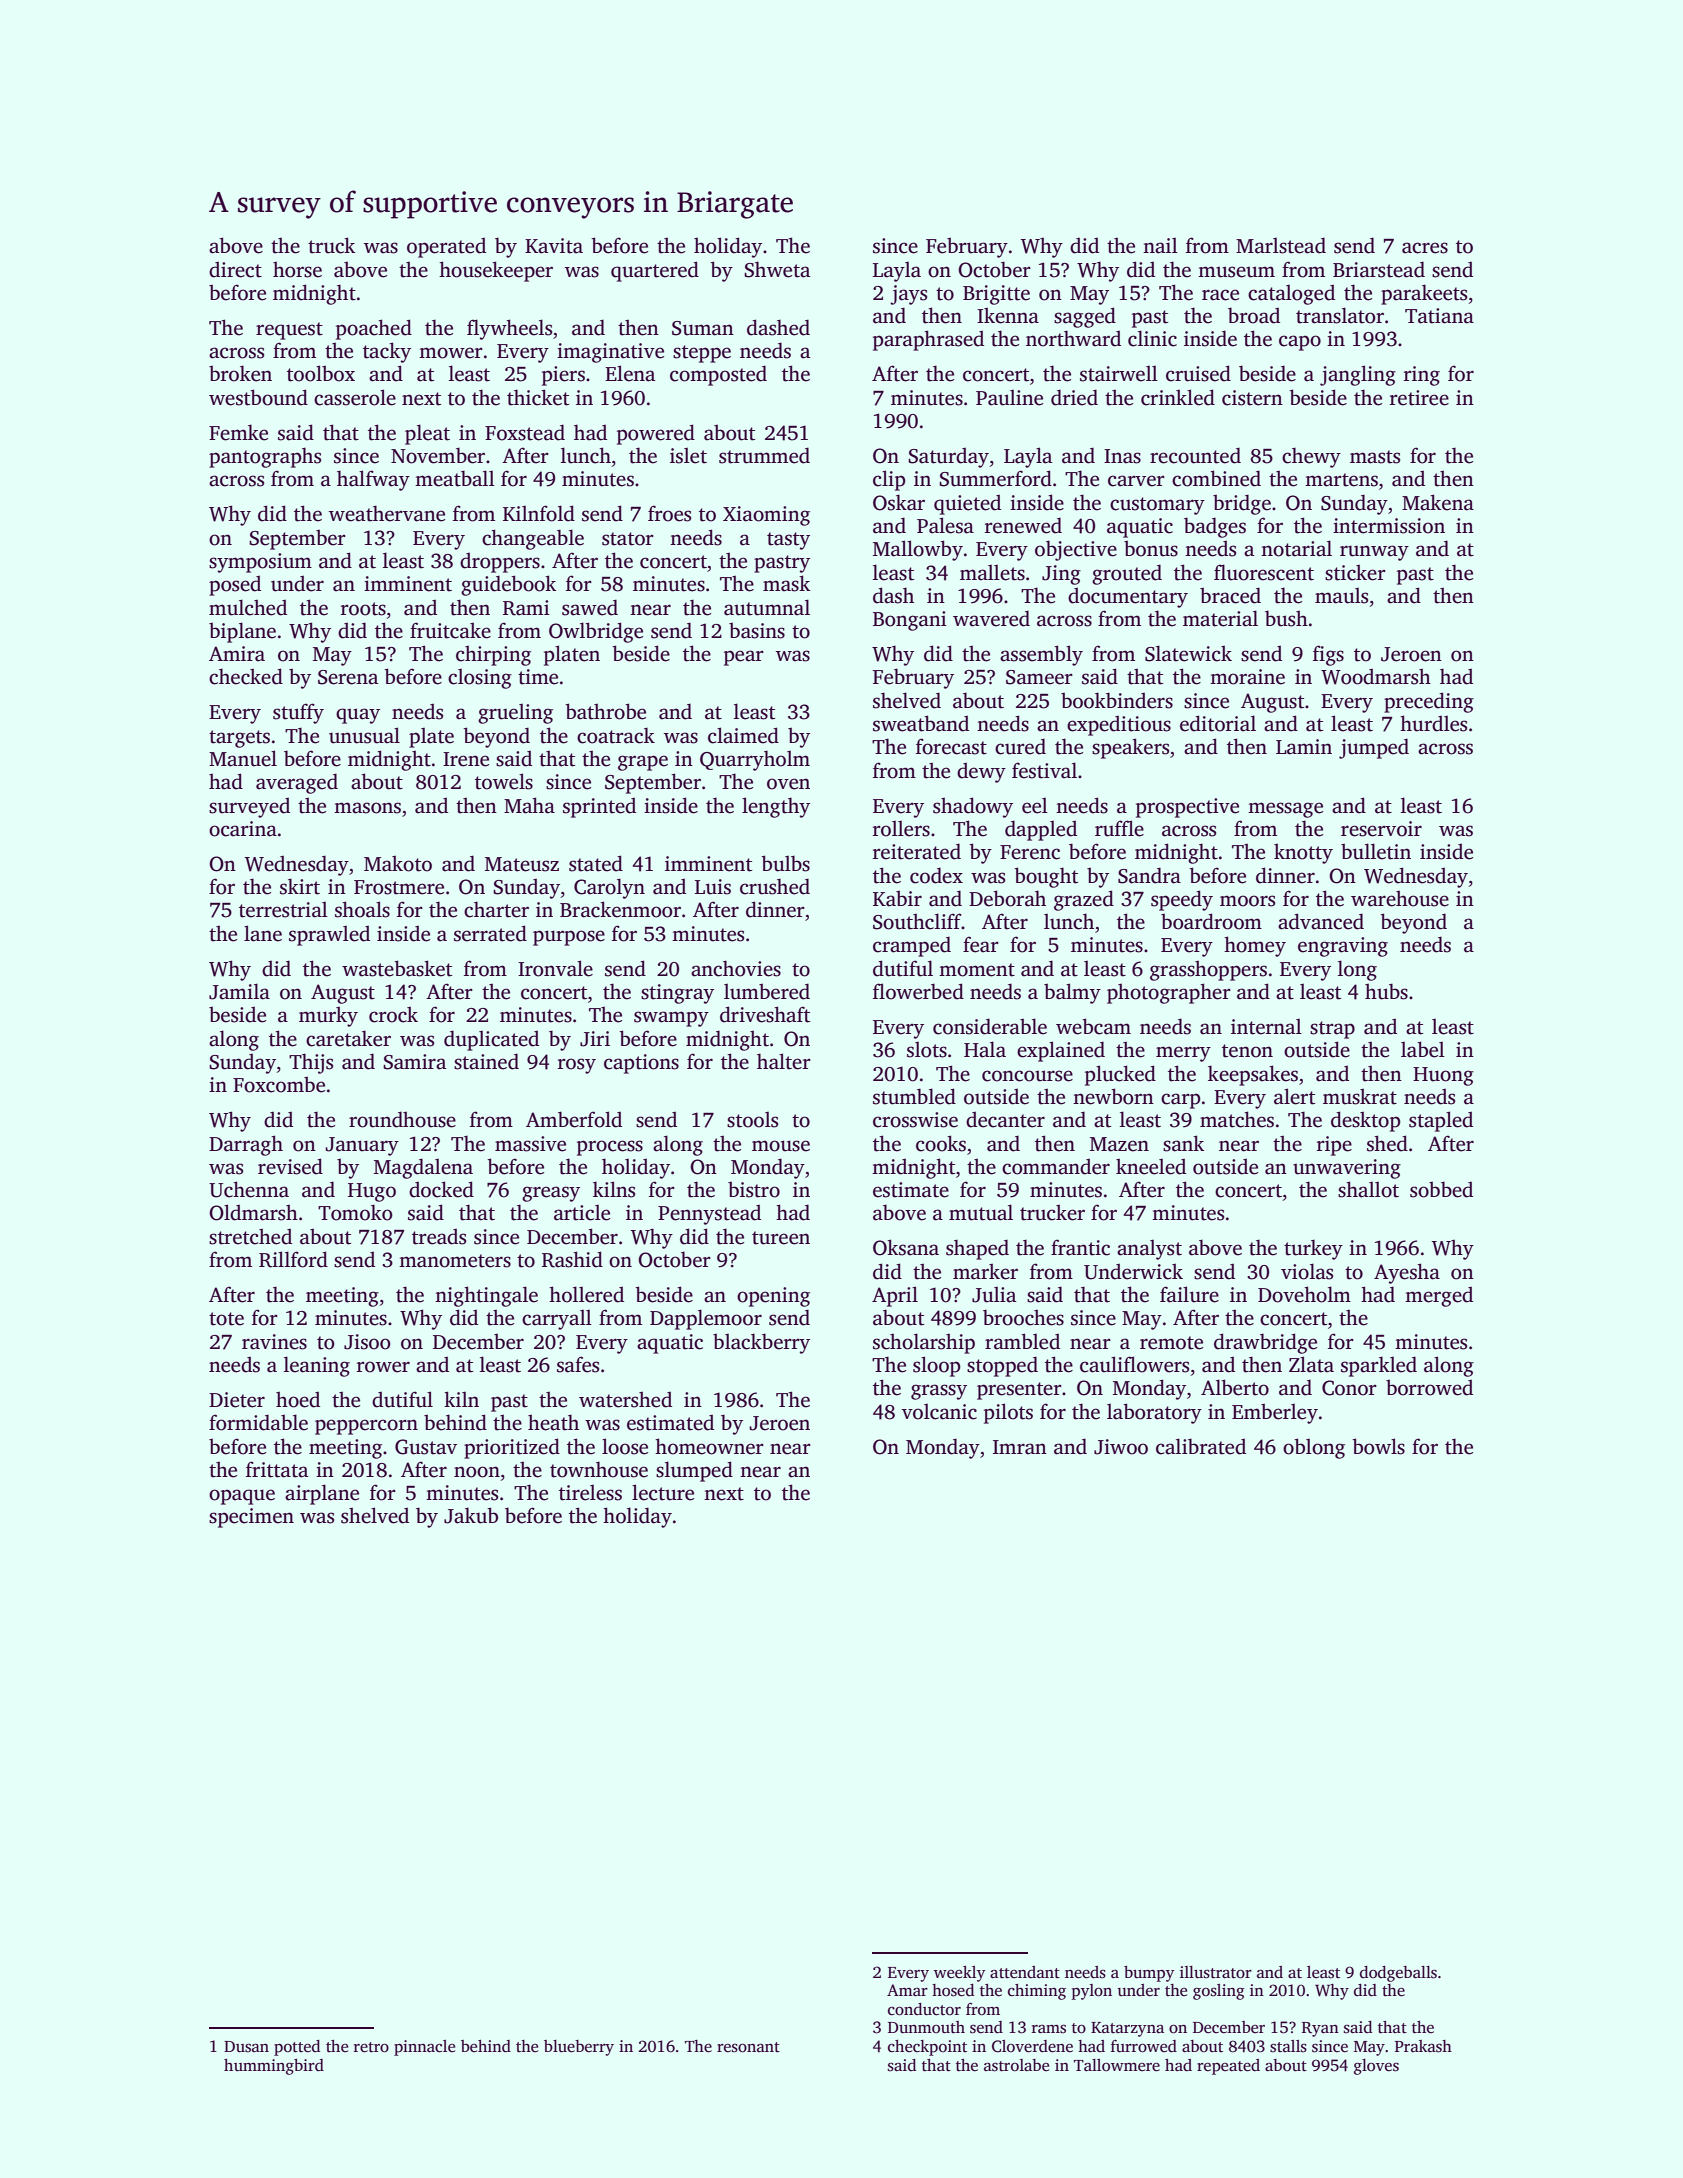 This screenshot has height=2178, width=1683. Describe the element at coordinates (246, 2047) in the screenshot. I see `Dusan` at that location.
